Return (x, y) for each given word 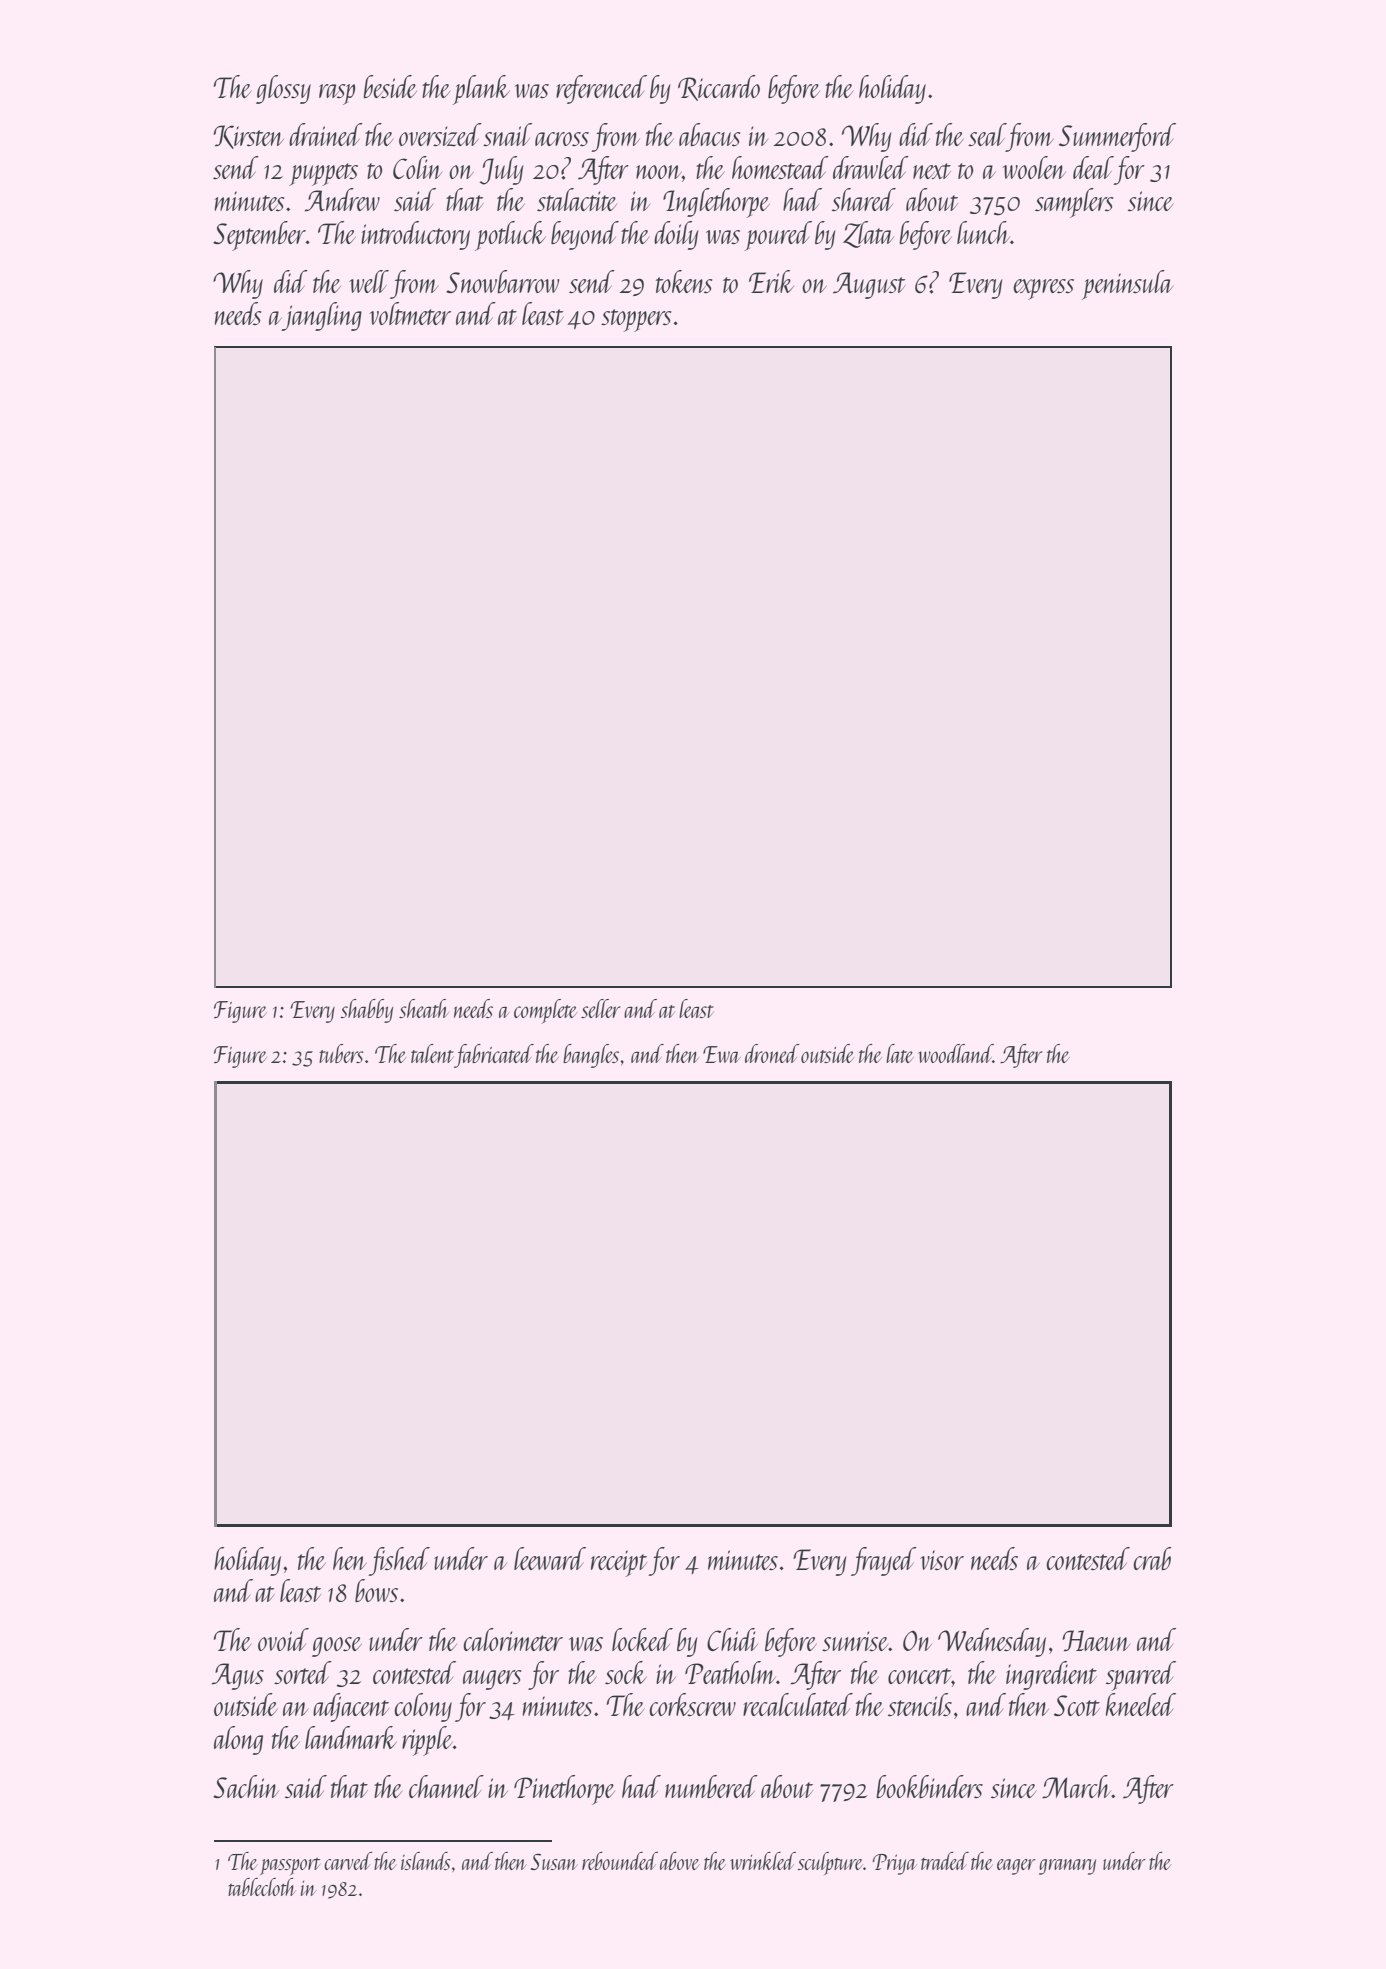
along (238, 1740)
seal (987, 134)
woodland (955, 1053)
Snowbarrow (502, 281)
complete (545, 1011)
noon (659, 172)
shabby (366, 1011)
